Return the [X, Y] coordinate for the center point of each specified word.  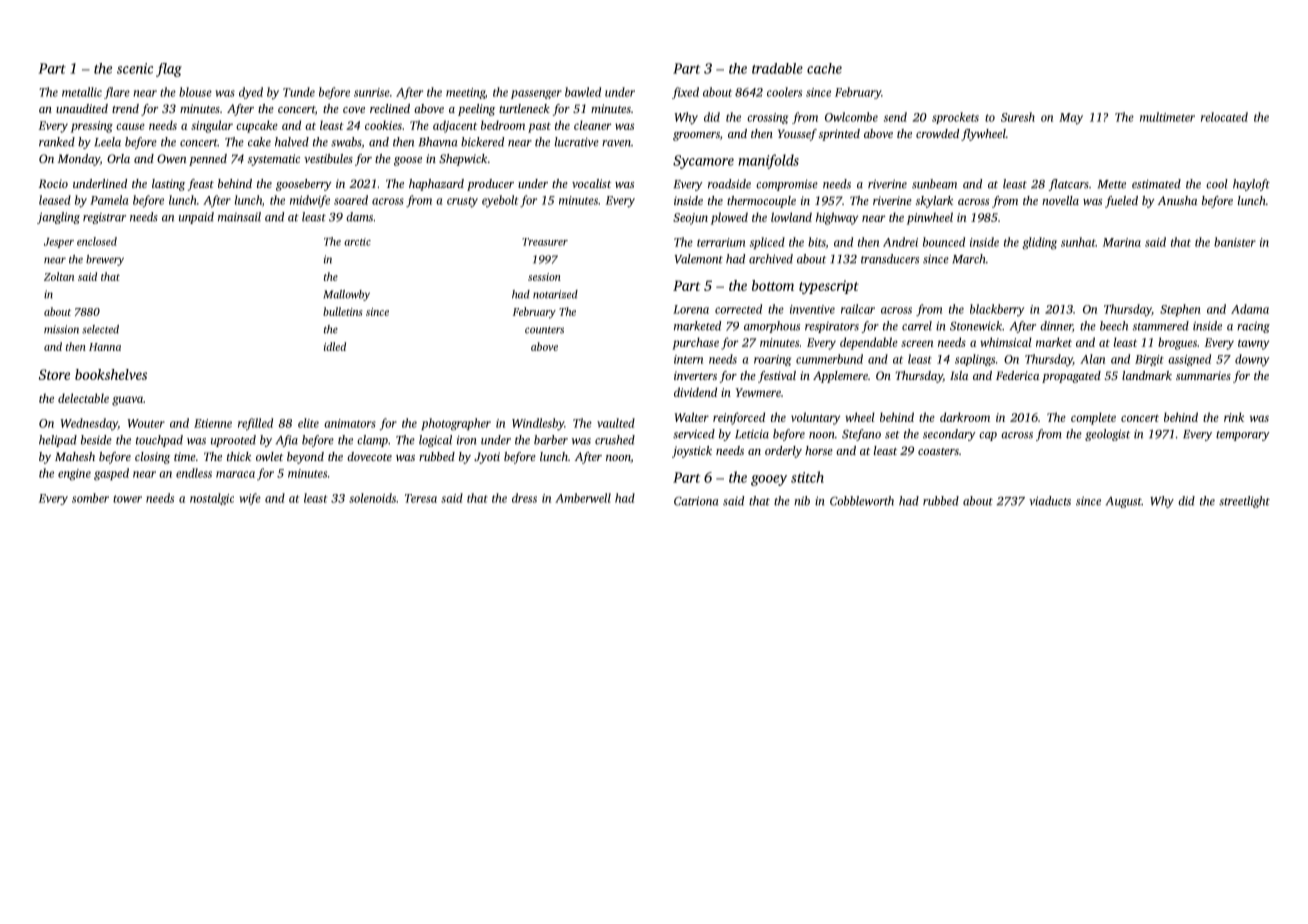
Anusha [1177, 200]
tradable [777, 68]
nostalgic [212, 499]
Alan [1092, 359]
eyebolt [500, 201]
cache [824, 68]
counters [544, 330]
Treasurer [545, 242]
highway [837, 218]
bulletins [343, 311]
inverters [695, 375]
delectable [83, 398]
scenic [135, 68]
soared [351, 200]
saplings [975, 360]
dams [359, 217]
